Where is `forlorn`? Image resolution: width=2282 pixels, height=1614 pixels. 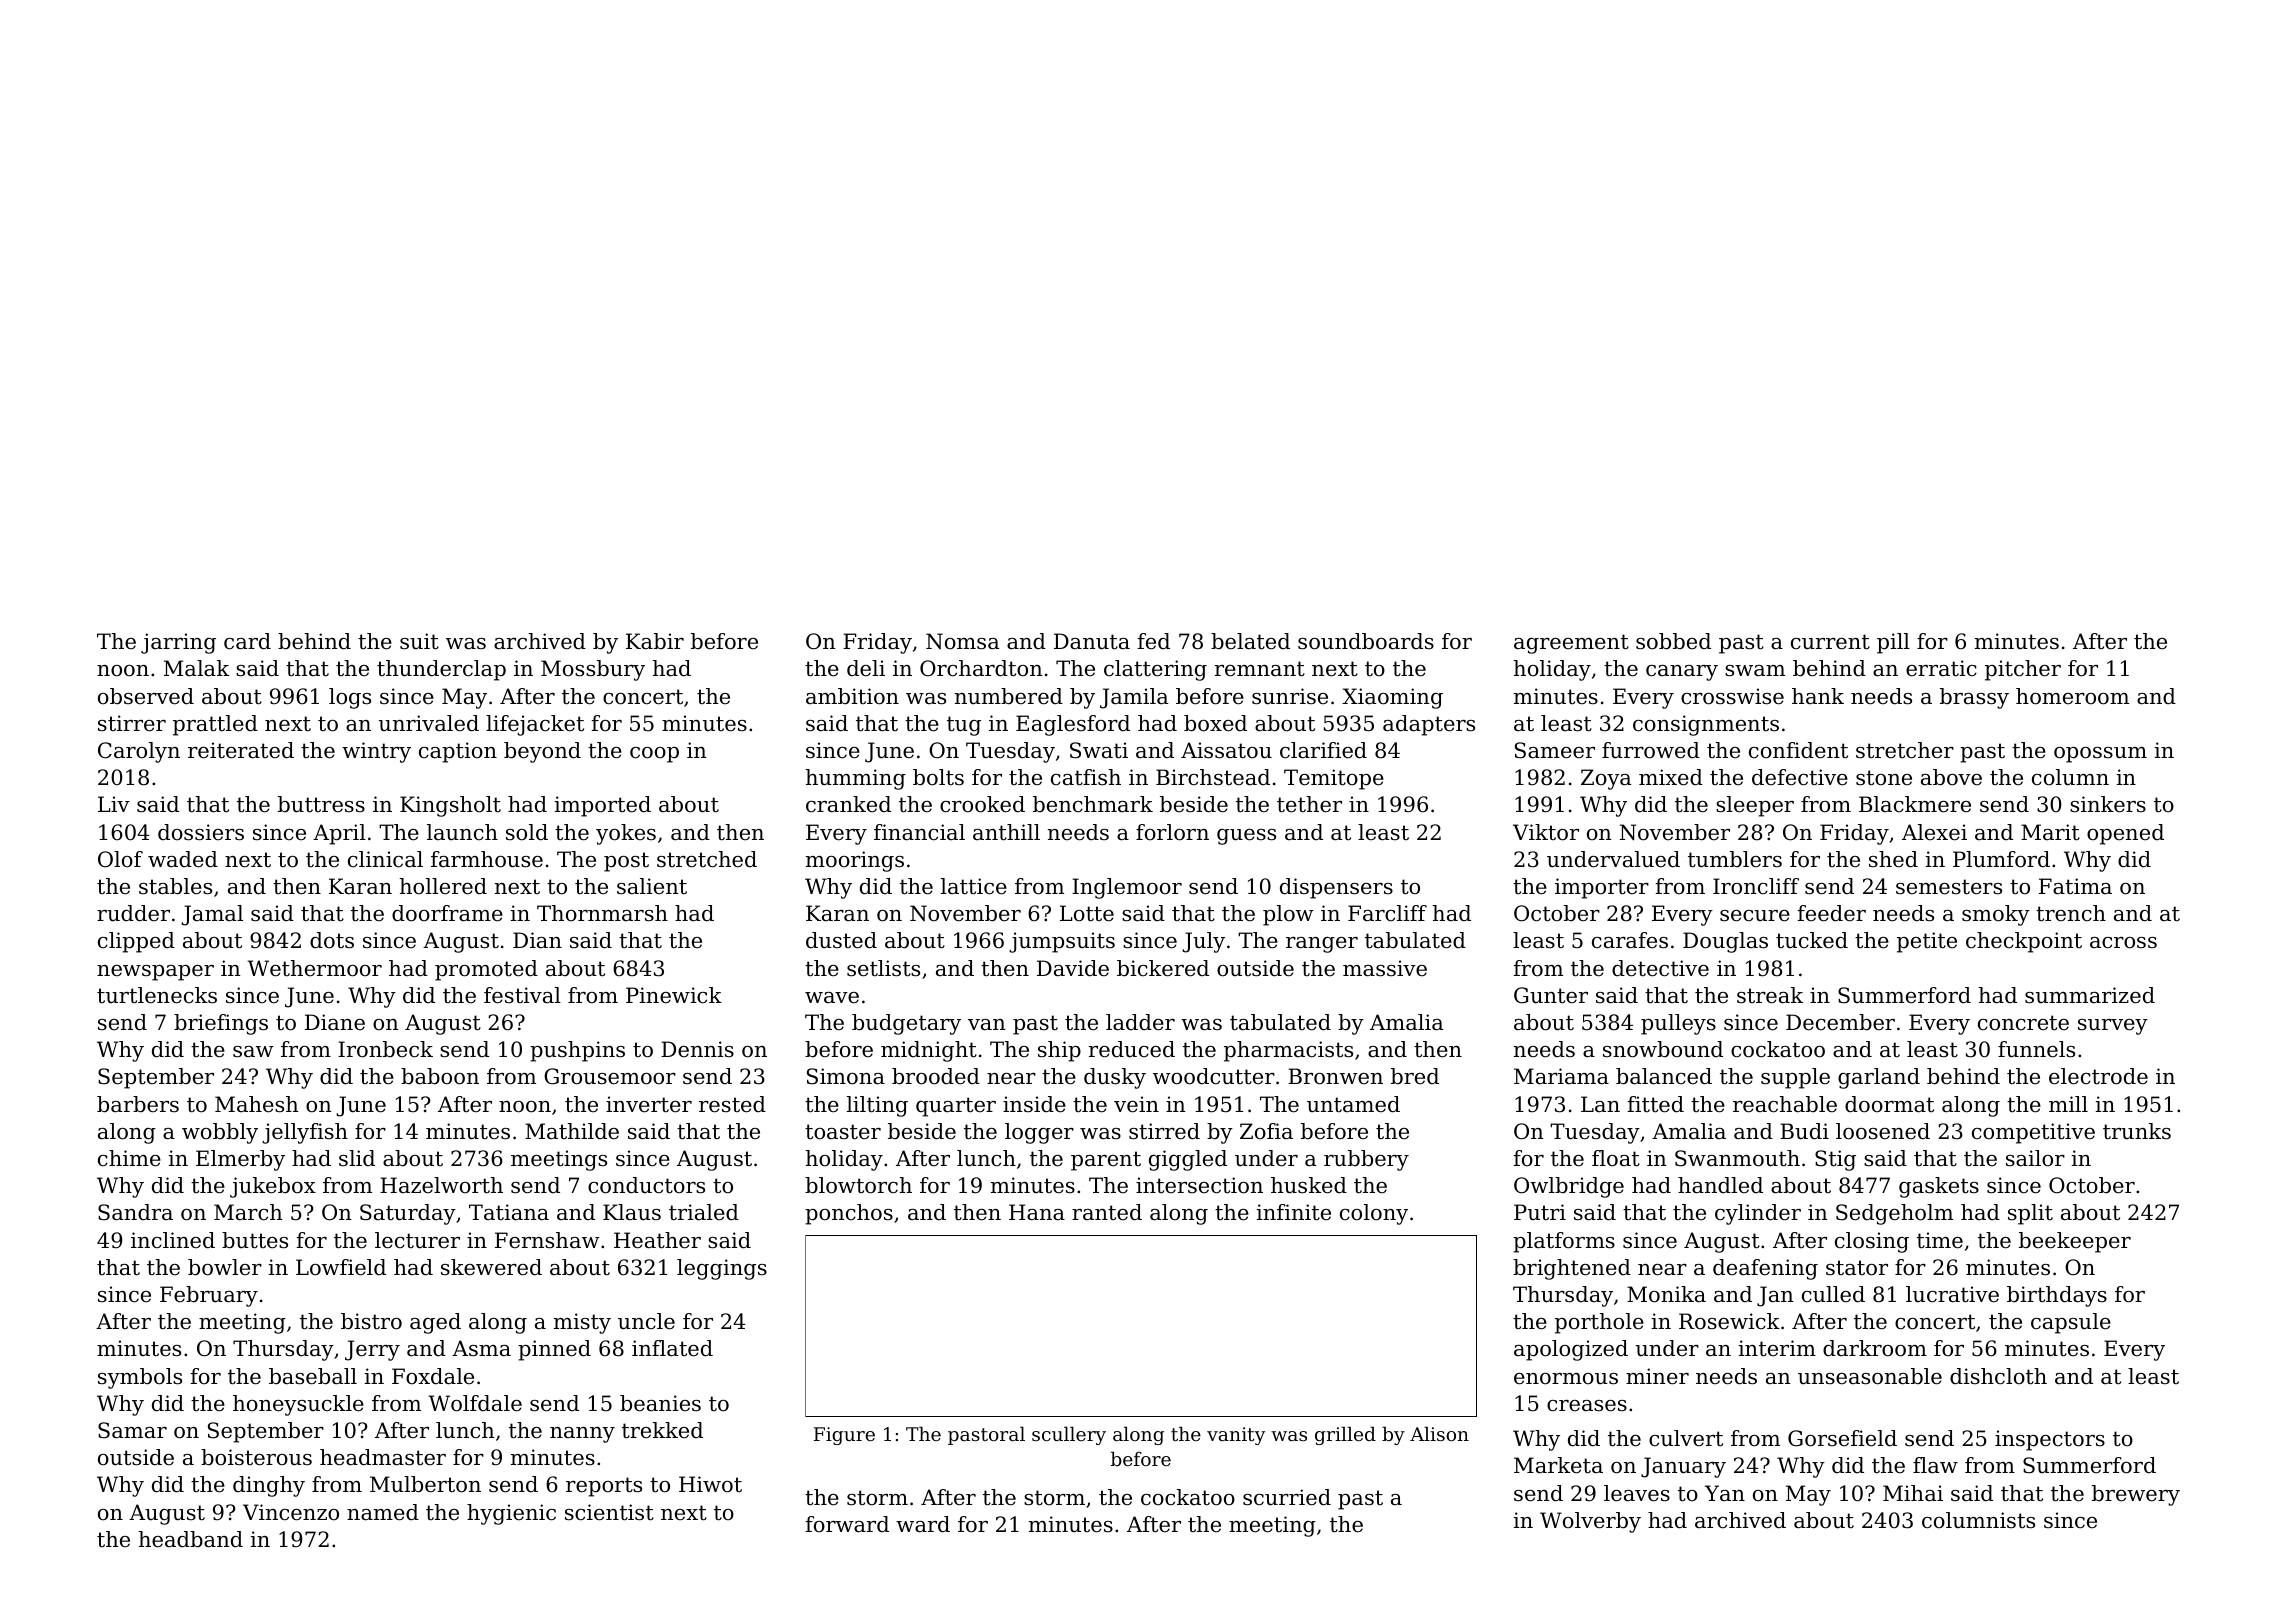
forlorn is located at coordinates (1172, 832).
